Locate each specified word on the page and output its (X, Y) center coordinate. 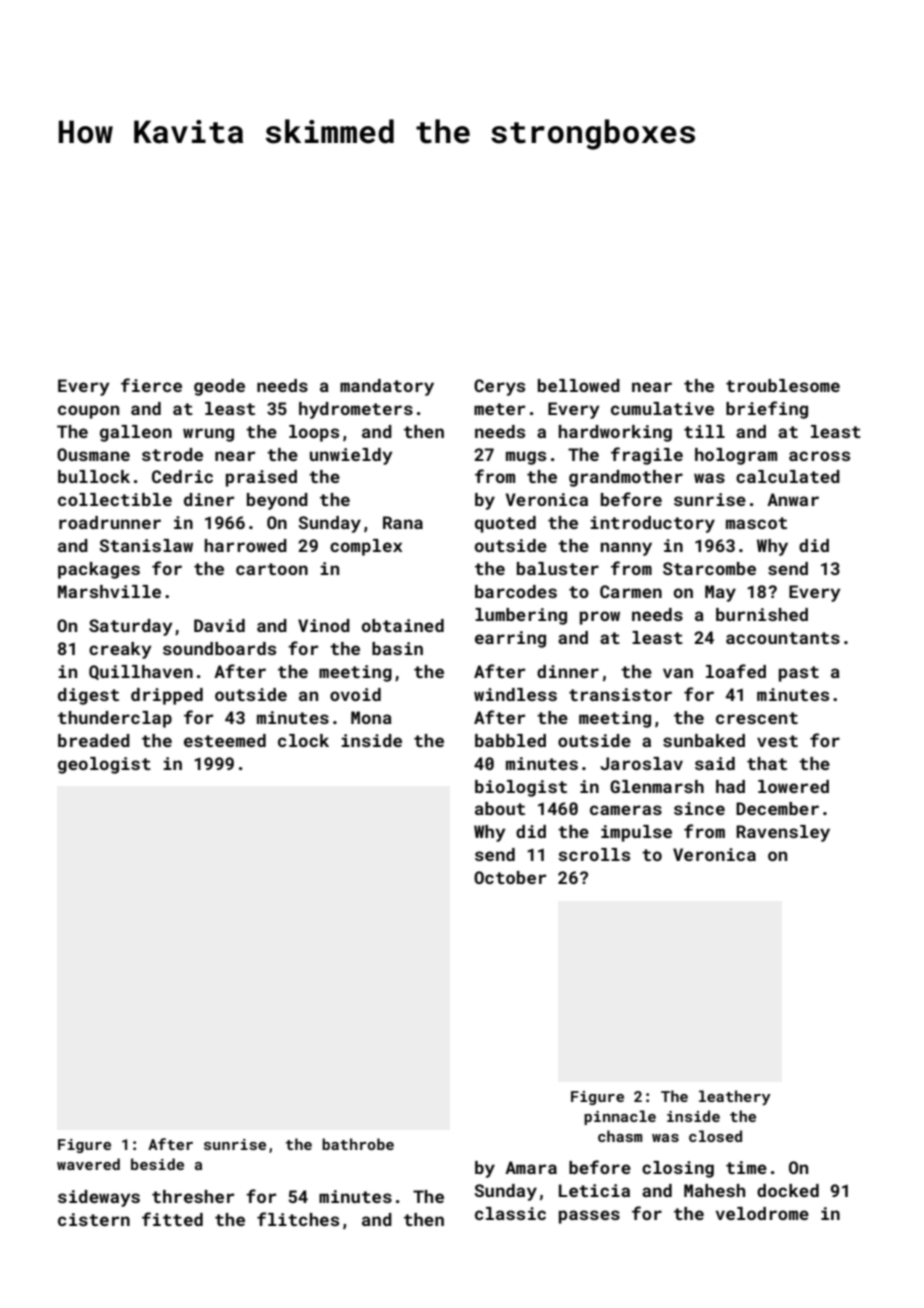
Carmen (631, 591)
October (510, 877)
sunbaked (704, 740)
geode (219, 387)
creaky (120, 650)
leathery (735, 1097)
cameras (626, 810)
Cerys (499, 387)
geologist (104, 765)
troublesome (783, 385)
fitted (172, 1219)
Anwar (793, 499)
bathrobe (358, 1144)
